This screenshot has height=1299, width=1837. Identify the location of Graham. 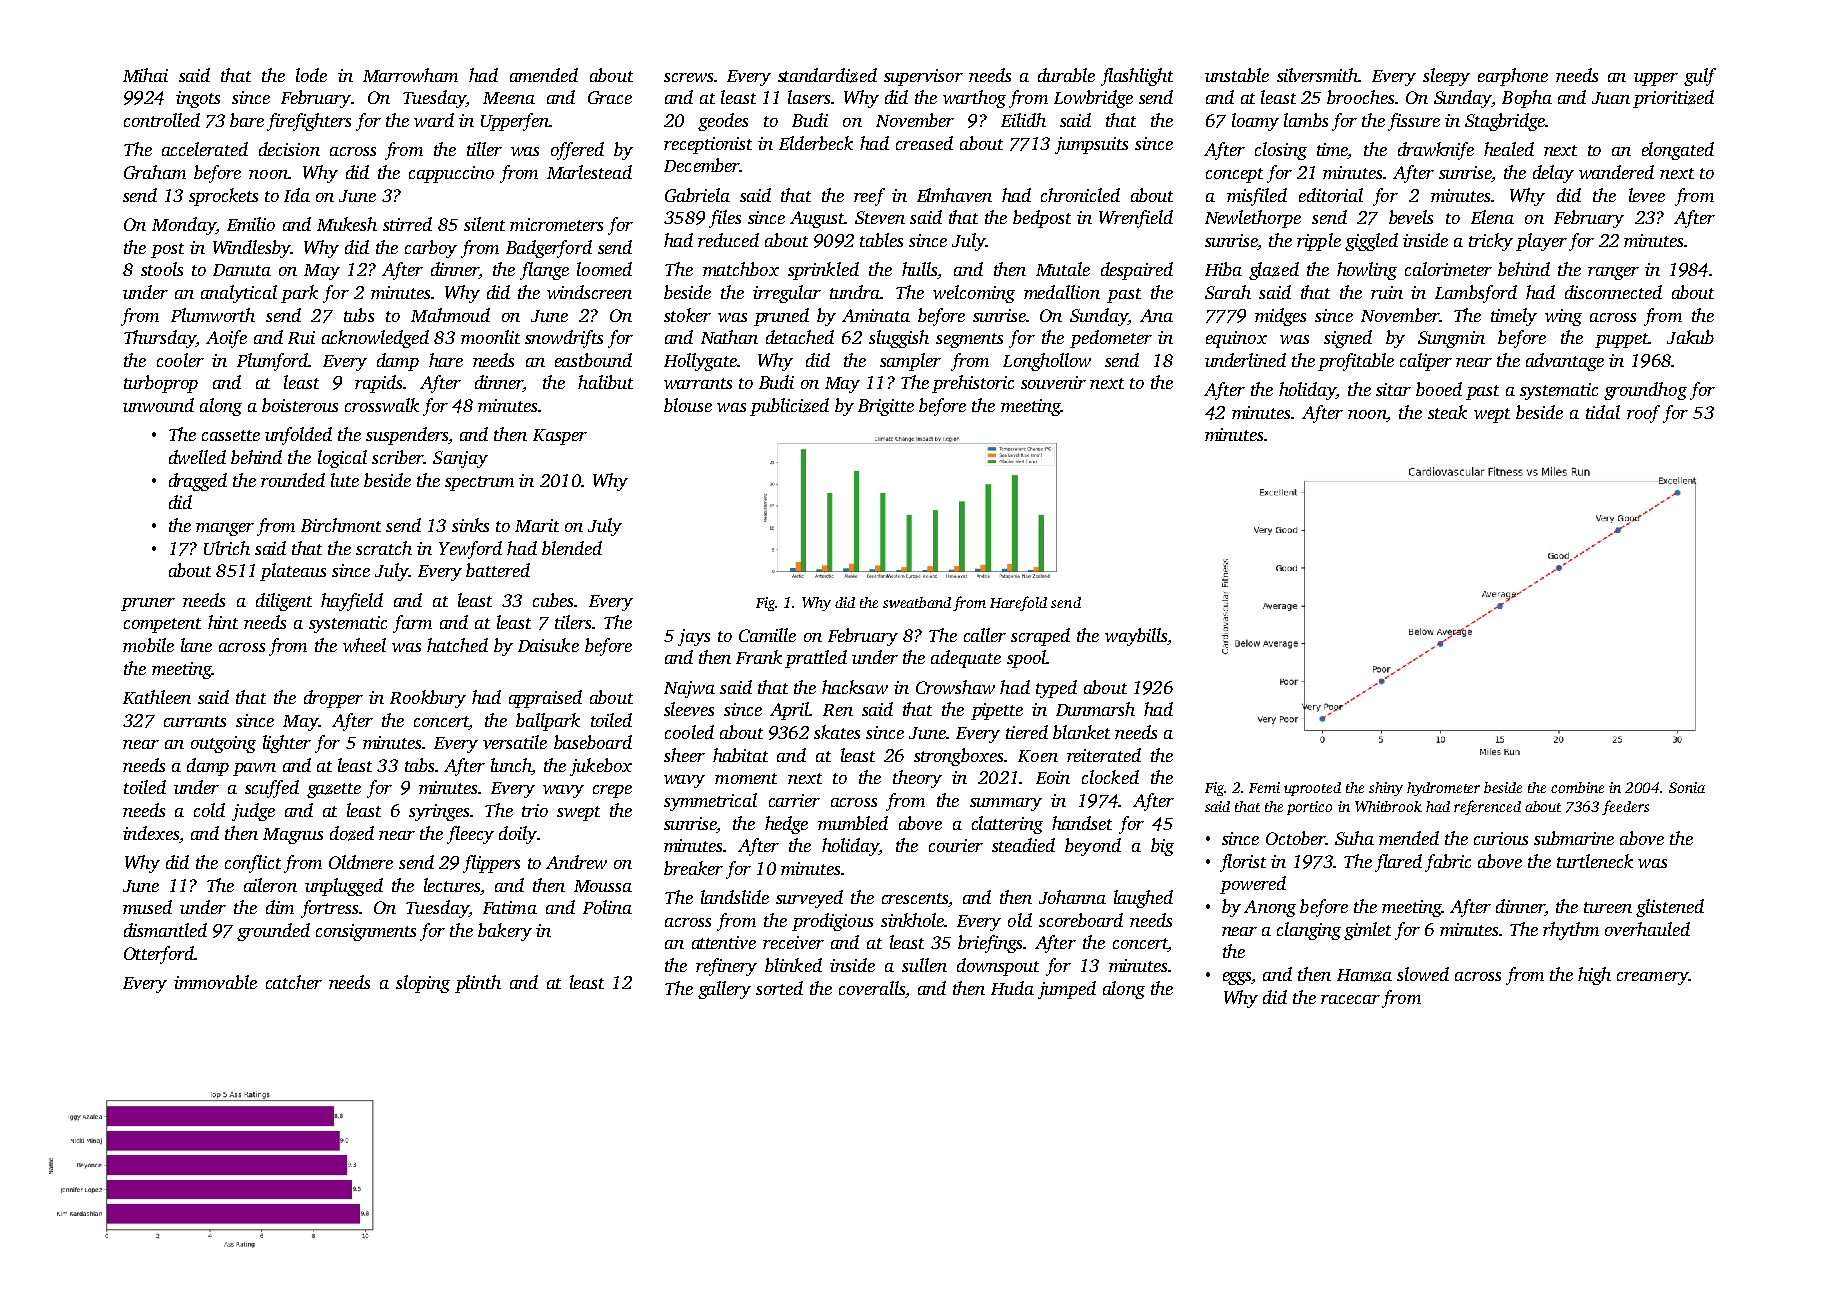
(155, 172).
